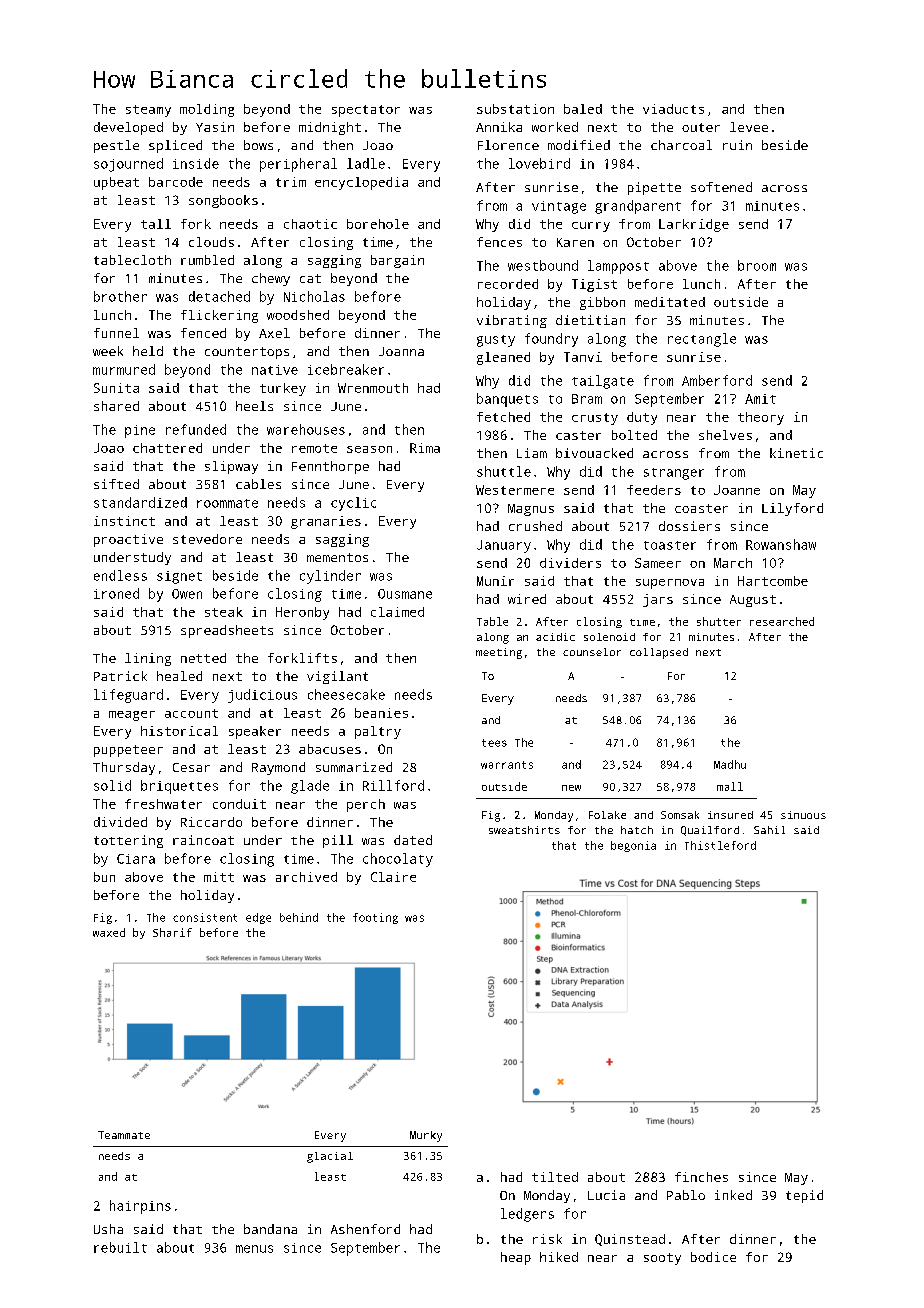 The width and height of the screenshot is (924, 1308). Describe the element at coordinates (116, 593) in the screenshot. I see `ironed` at that location.
